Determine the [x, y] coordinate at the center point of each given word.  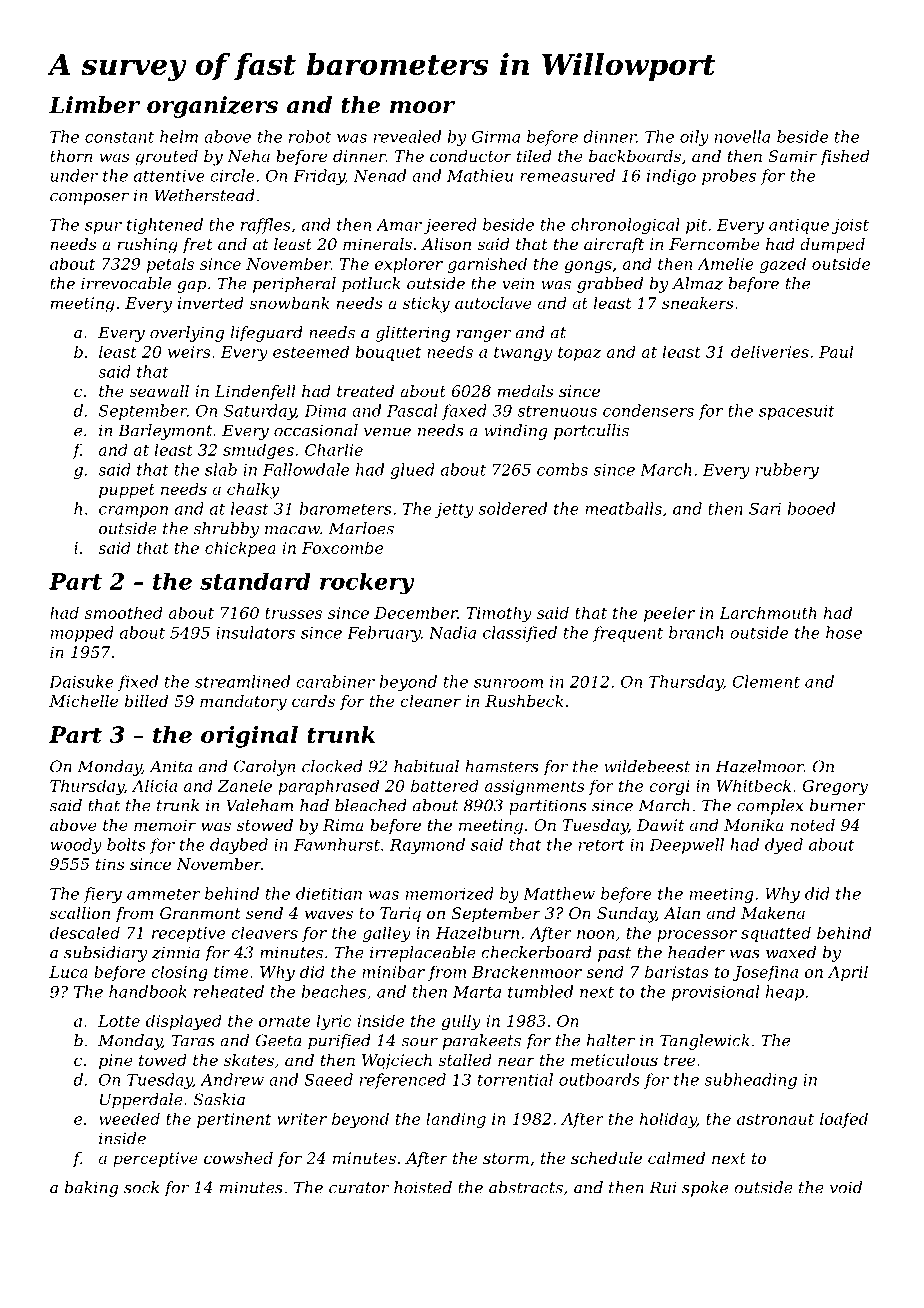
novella [742, 136]
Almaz [697, 283]
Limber [94, 105]
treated [365, 391]
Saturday [260, 412]
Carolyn [264, 768]
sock [141, 1187]
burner [837, 805]
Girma [496, 136]
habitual [426, 766]
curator [359, 1188]
